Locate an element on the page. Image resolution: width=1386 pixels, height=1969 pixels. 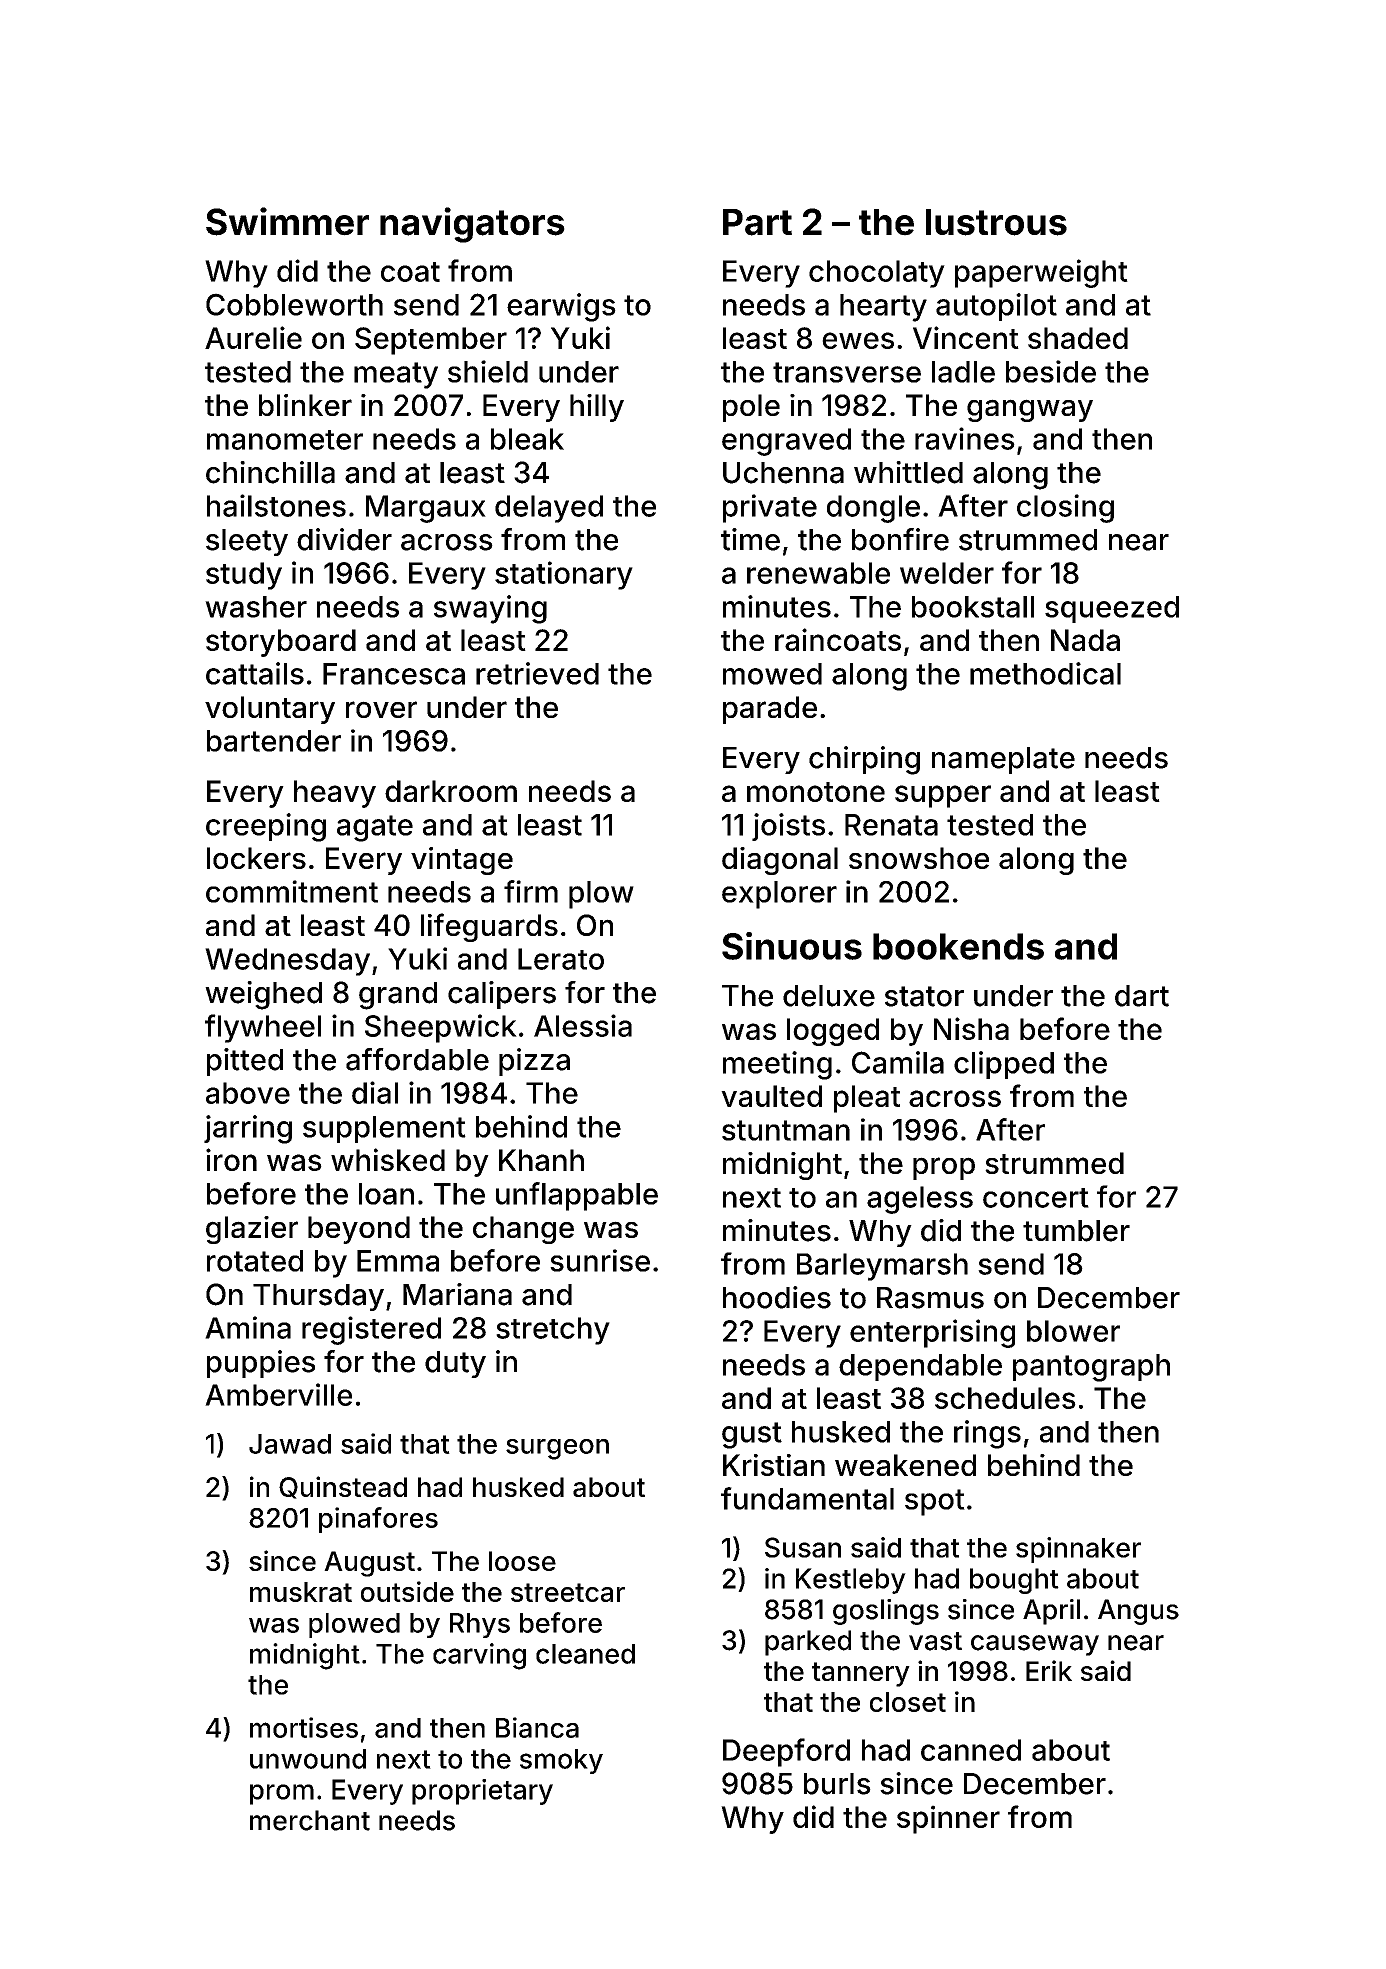
spinner is located at coordinates (948, 1819).
